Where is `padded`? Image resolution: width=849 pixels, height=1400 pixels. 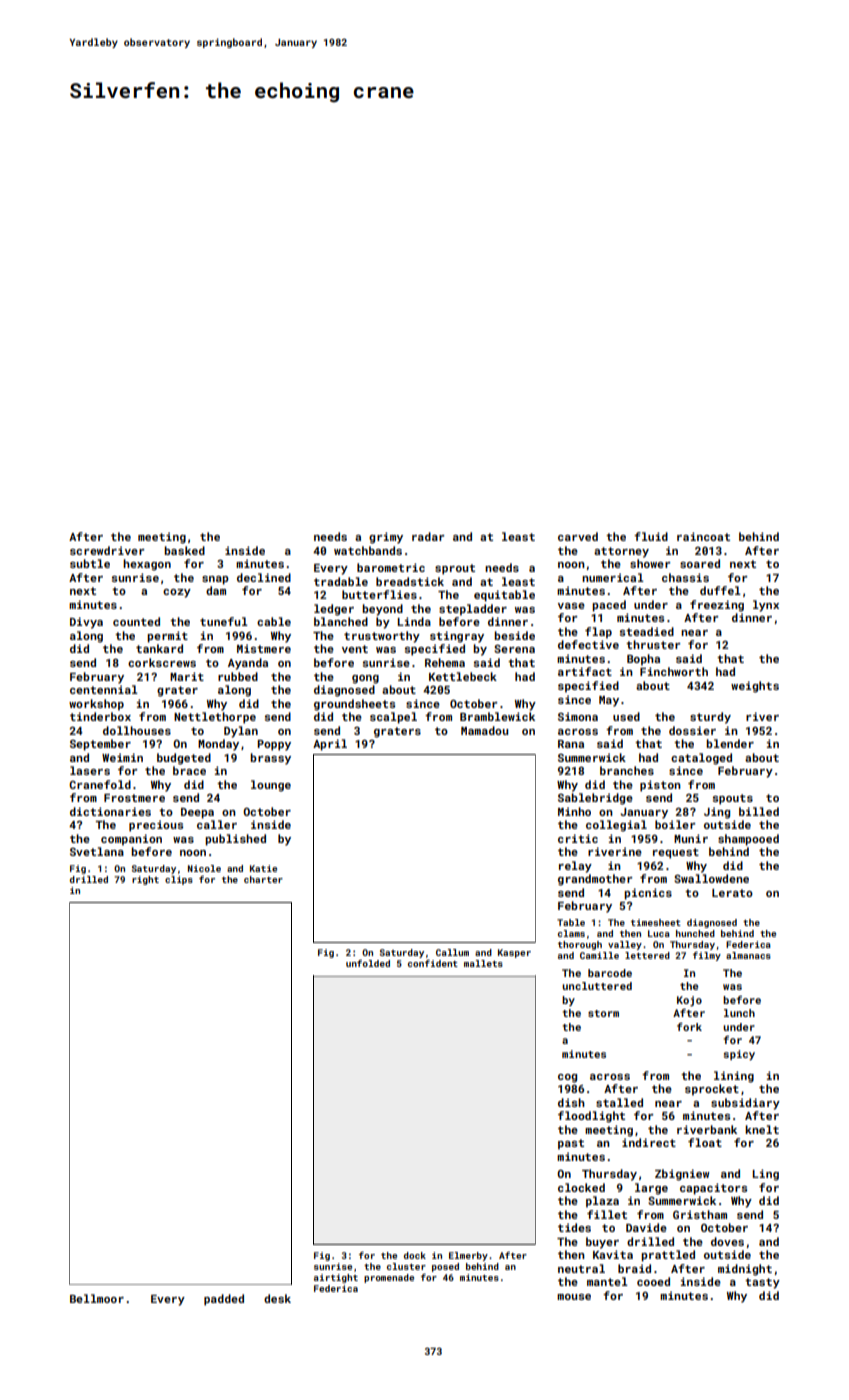
padded is located at coordinates (224, 1300).
